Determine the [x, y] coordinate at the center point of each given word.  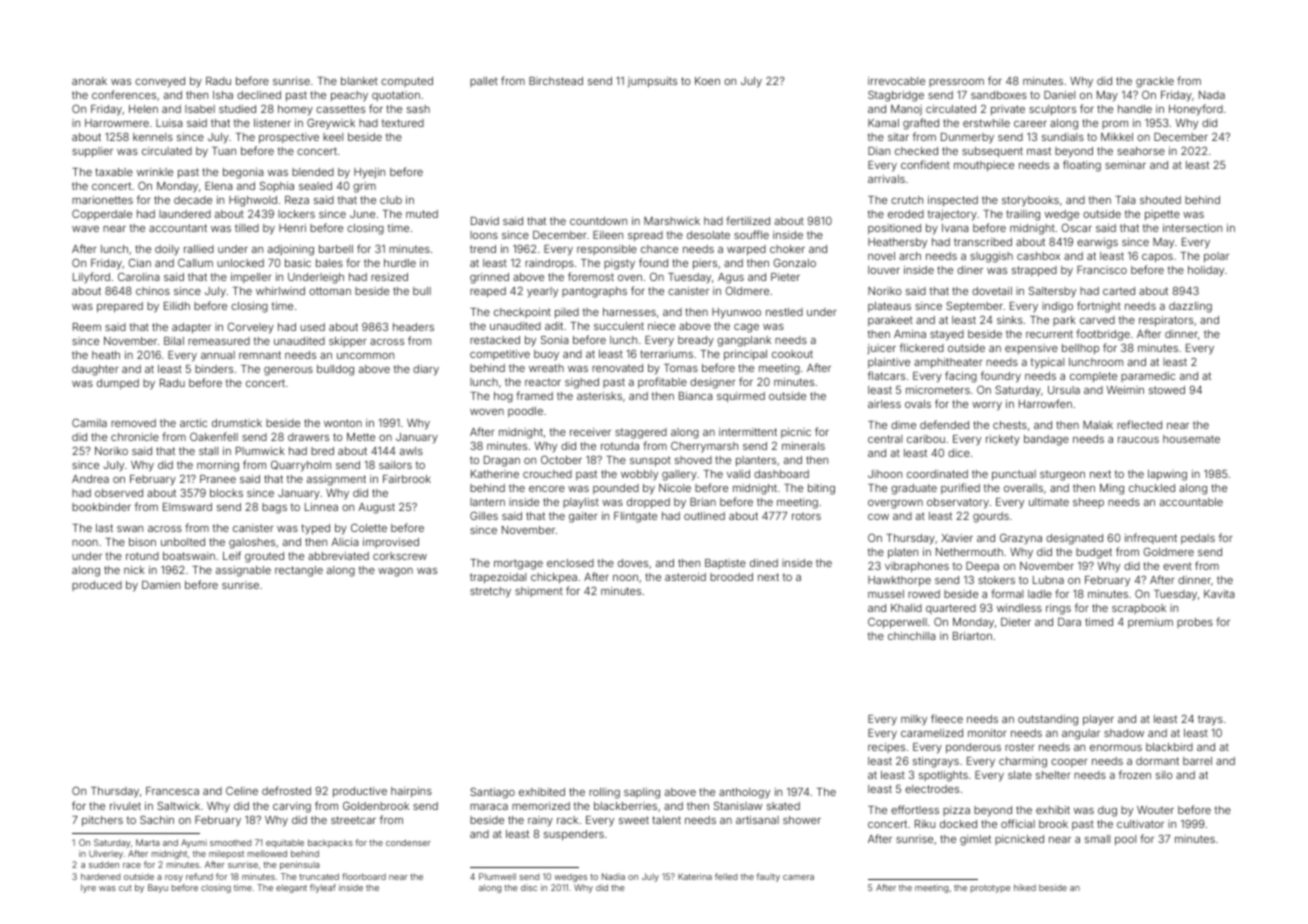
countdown [598, 221]
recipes [886, 748]
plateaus [889, 307]
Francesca [172, 791]
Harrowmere [117, 123]
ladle [1040, 594]
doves [633, 563]
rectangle [299, 571]
